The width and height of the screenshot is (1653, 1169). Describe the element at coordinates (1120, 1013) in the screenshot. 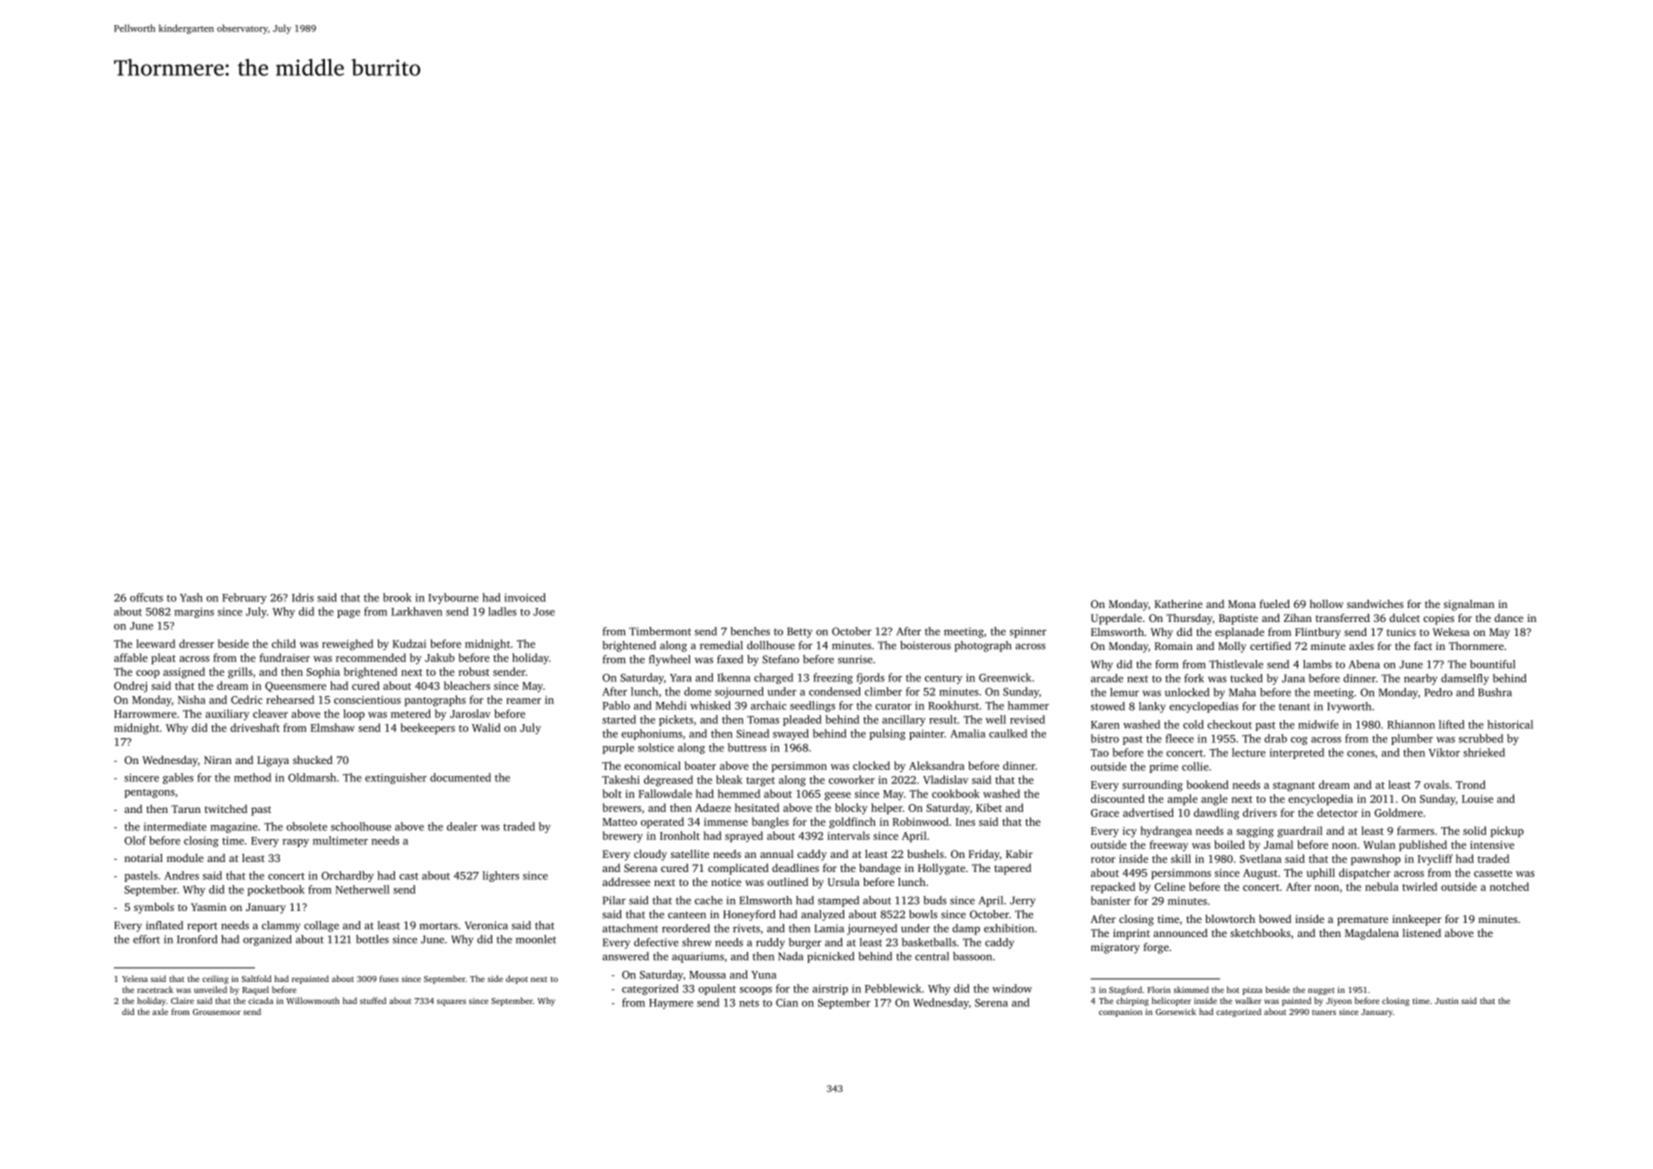

I see `companion` at that location.
